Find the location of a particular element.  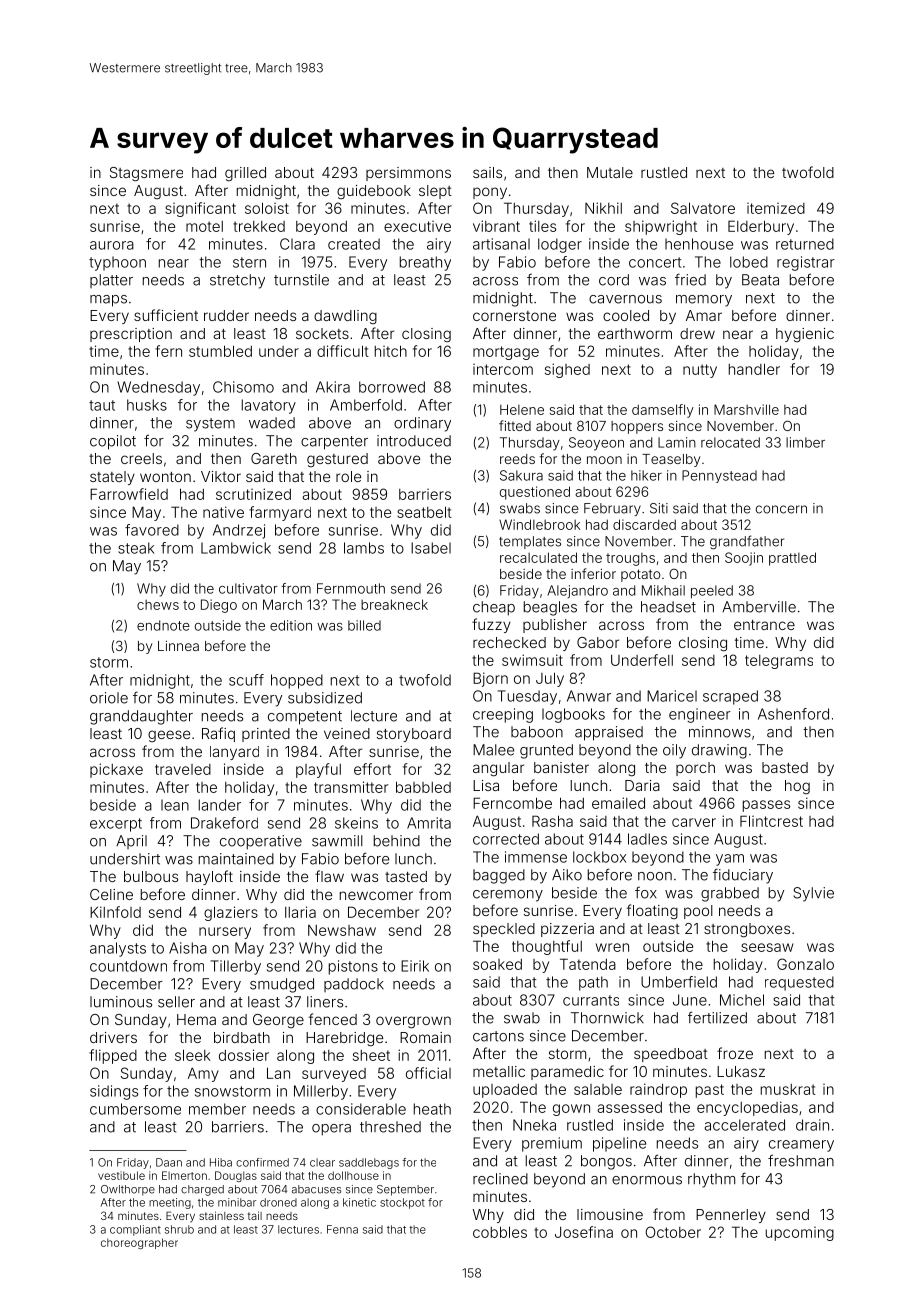

hitch is located at coordinates (391, 351).
